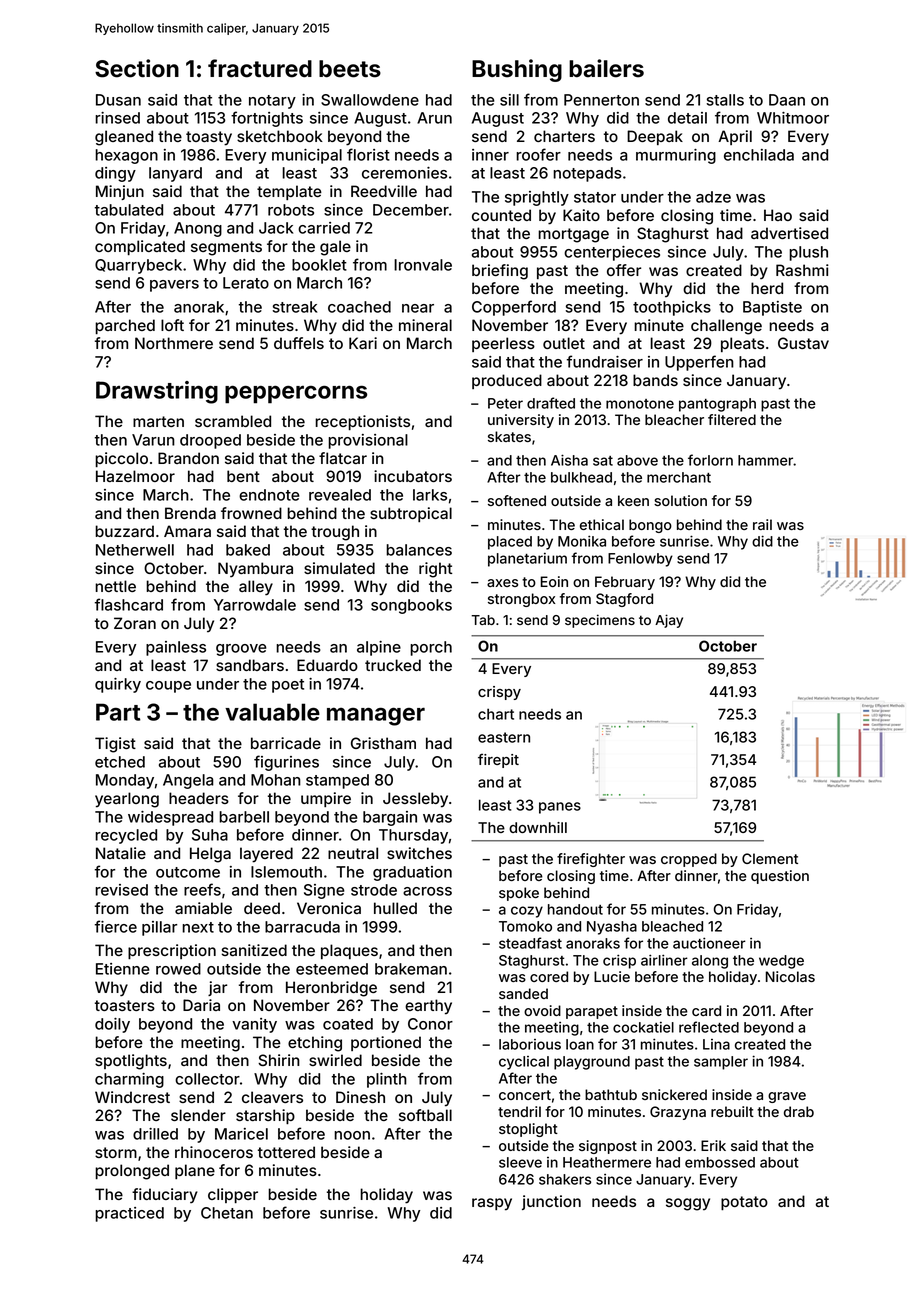  I want to click on bailers, so click(606, 68).
